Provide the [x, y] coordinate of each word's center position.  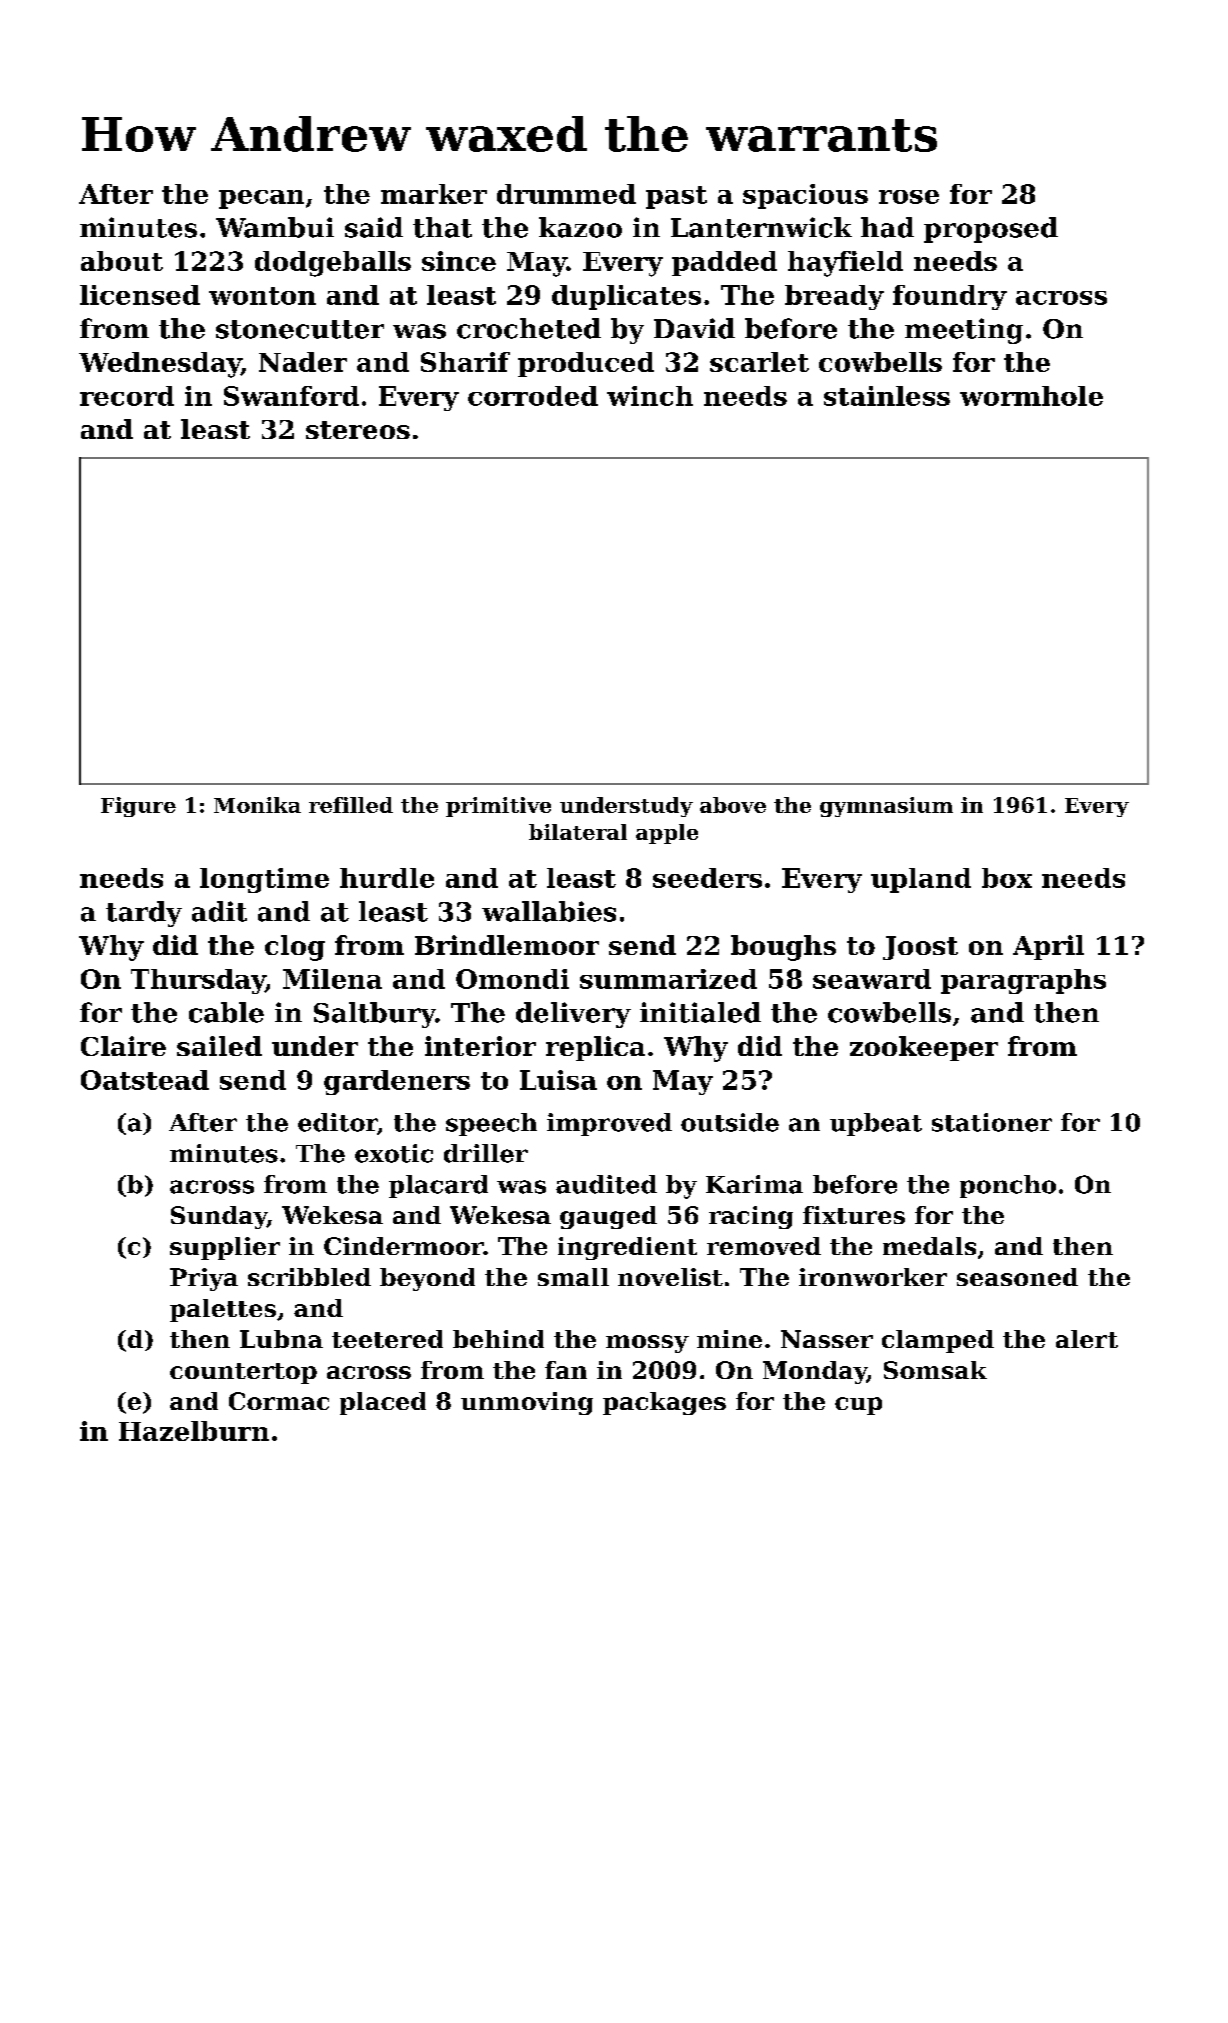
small [573, 1277]
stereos [358, 430]
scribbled [309, 1277]
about [122, 261]
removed [764, 1246]
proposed [991, 230]
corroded [533, 396]
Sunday [219, 1217]
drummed [566, 194]
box [1007, 878]
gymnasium [886, 807]
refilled [351, 805]
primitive [498, 807]
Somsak [935, 1370]
